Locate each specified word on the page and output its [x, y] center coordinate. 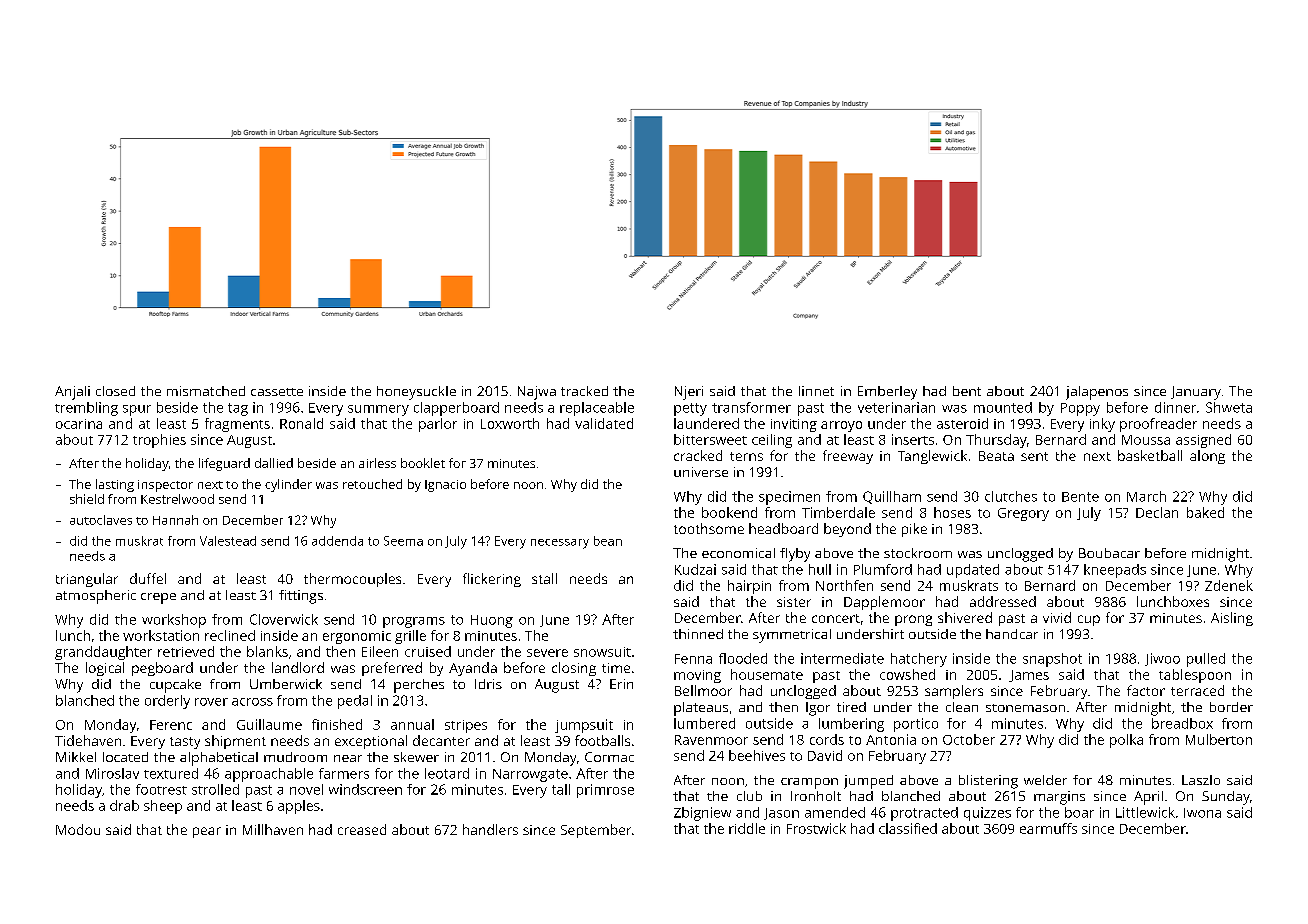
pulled [1206, 660]
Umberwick [286, 684]
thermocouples [352, 580]
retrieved [186, 651]
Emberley [887, 393]
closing [574, 669]
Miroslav [112, 773]
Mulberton [1219, 739]
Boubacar [1109, 553]
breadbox [1182, 723]
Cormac [609, 757]
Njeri [689, 393]
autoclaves [101, 520]
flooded [743, 658]
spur [137, 410]
